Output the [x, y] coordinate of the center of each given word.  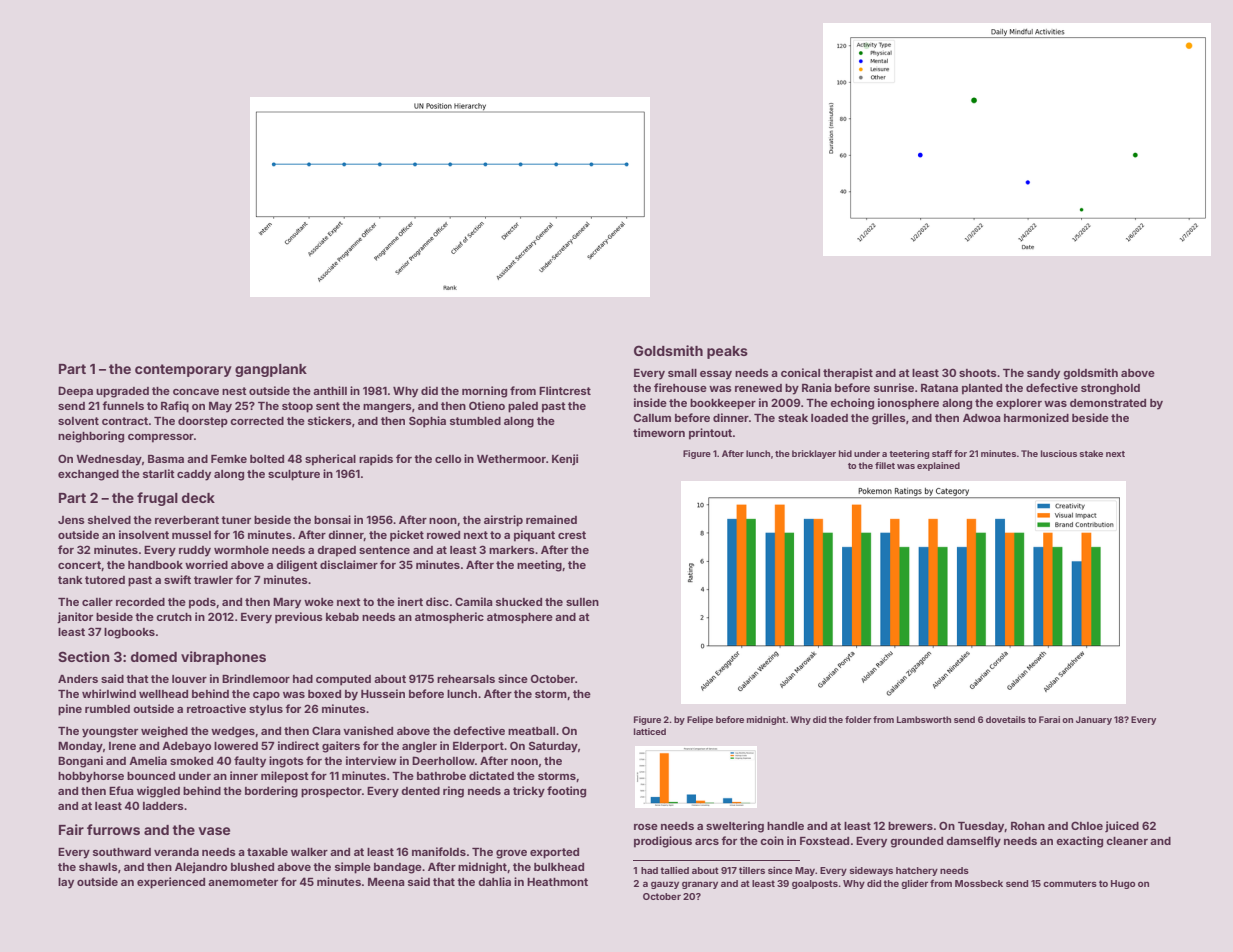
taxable [267, 852]
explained [938, 466]
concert [79, 565]
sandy [1043, 374]
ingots [286, 762]
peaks [727, 352]
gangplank [271, 370]
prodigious [663, 842]
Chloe [1087, 825]
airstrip [503, 521]
